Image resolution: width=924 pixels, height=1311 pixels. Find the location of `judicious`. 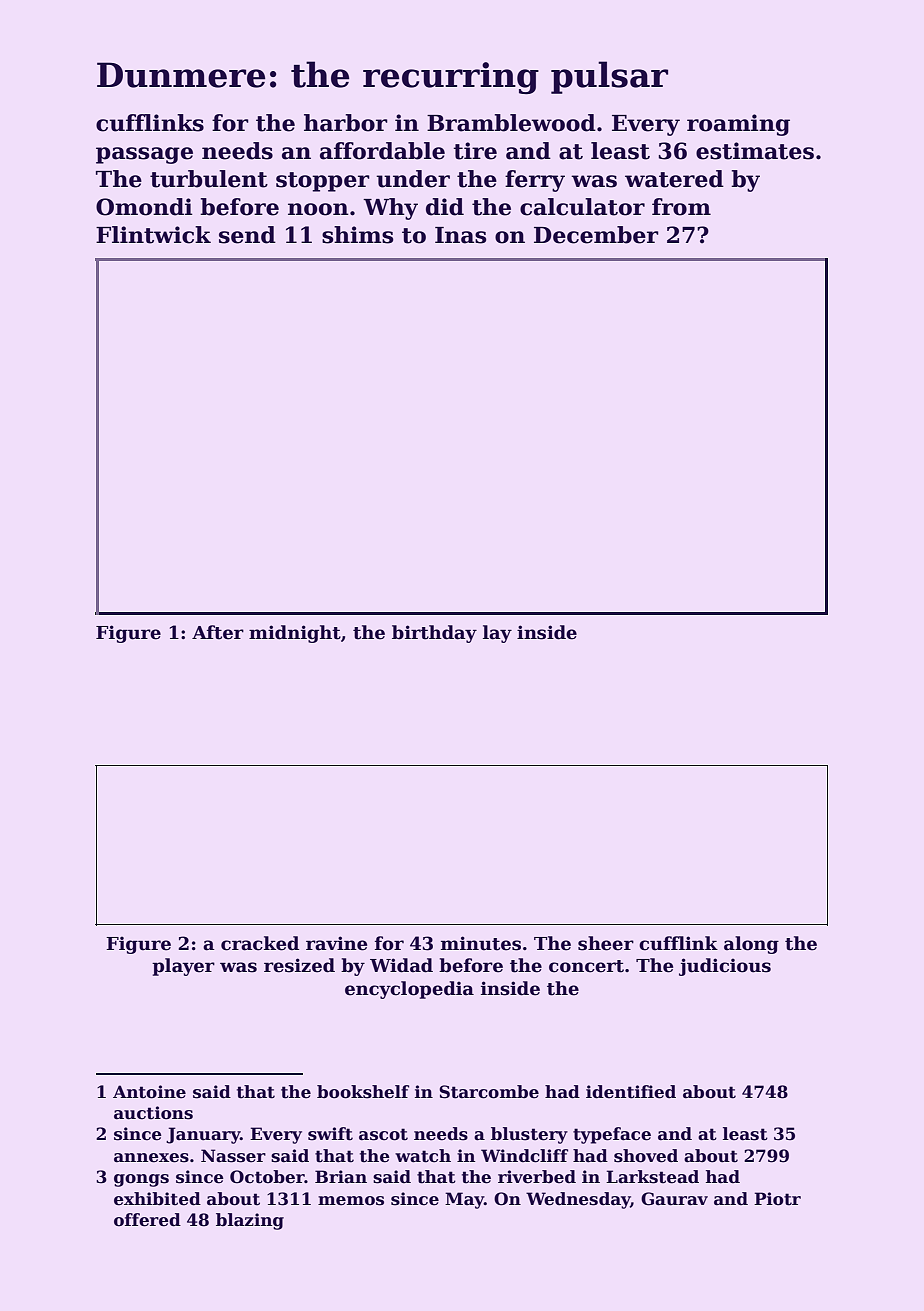

judicious is located at coordinates (725, 967).
